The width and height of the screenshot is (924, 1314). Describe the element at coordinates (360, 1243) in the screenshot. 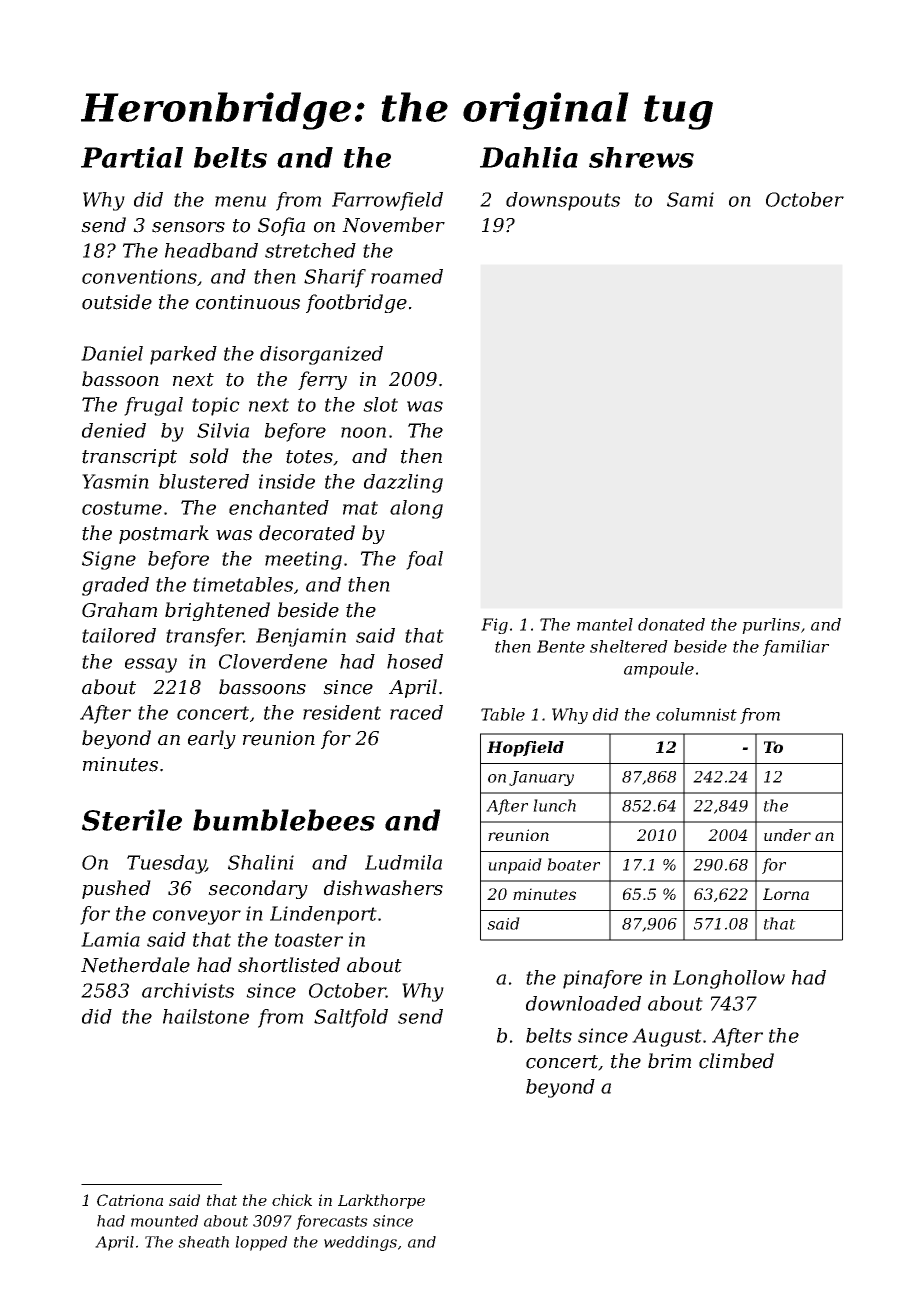

I see `weddings` at that location.
